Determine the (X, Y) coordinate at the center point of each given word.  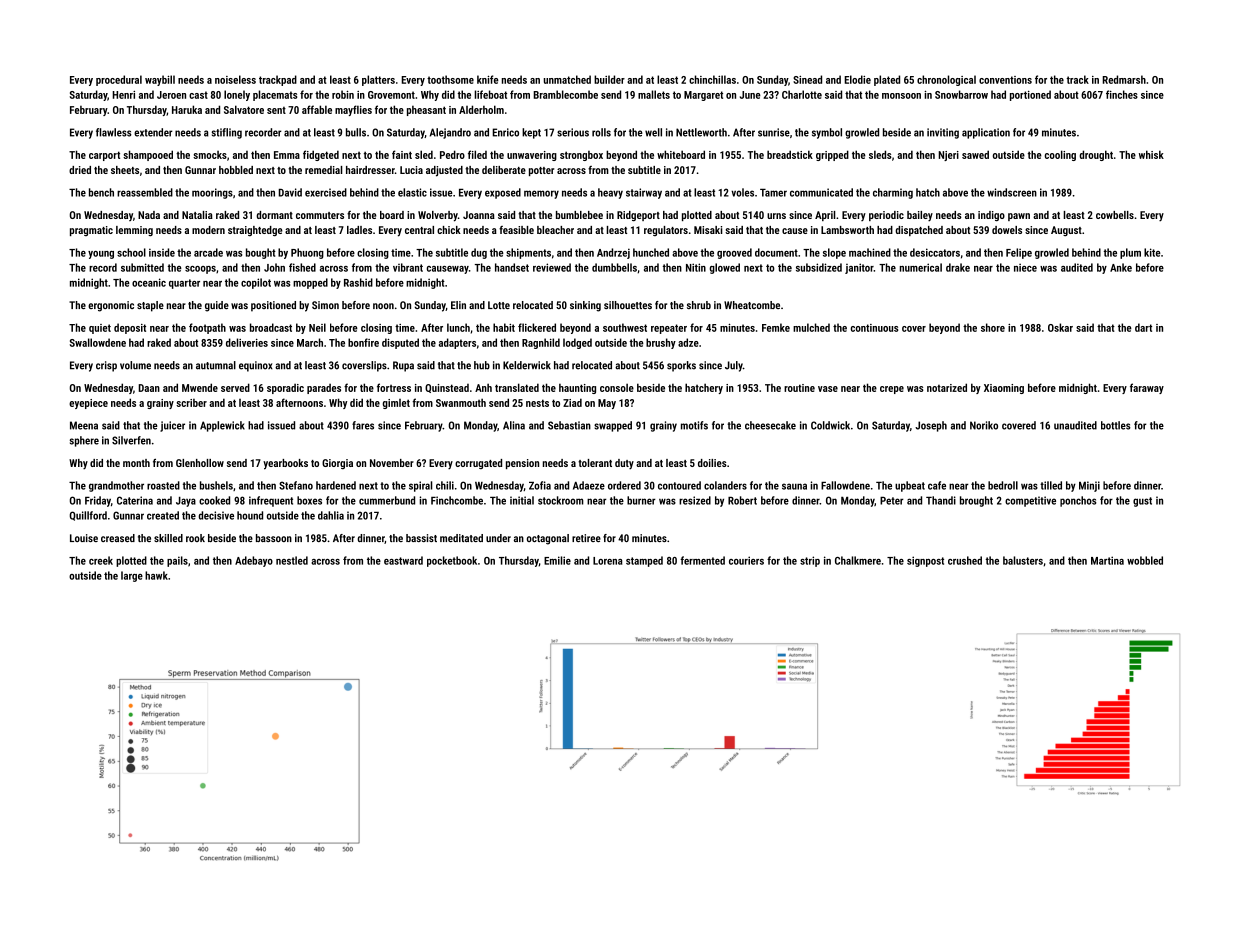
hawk (156, 575)
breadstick (790, 154)
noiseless (235, 79)
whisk (1151, 154)
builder (609, 79)
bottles (1116, 425)
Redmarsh (1124, 79)
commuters (320, 215)
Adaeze (589, 485)
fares (363, 425)
